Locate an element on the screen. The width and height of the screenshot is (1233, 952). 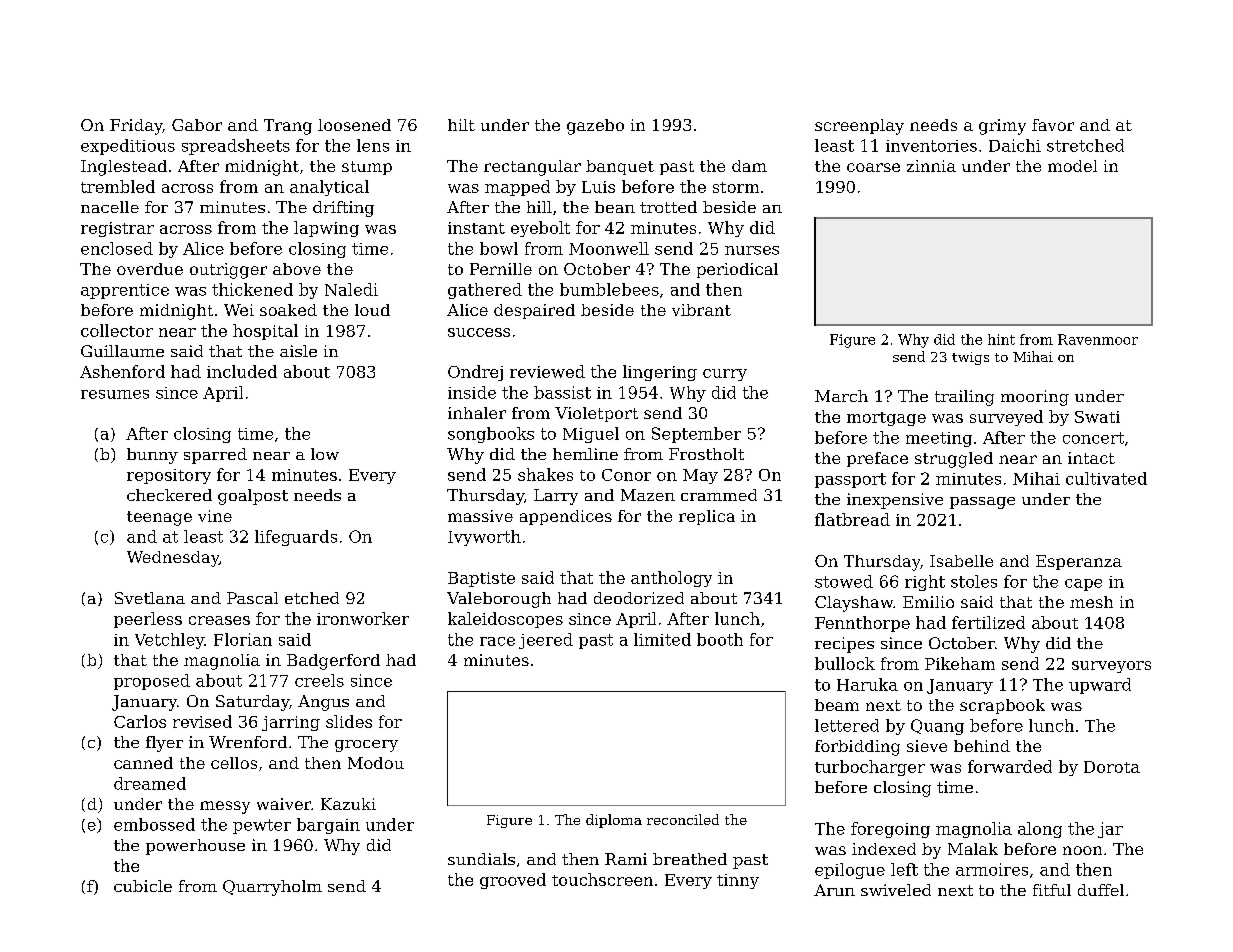
surveyors is located at coordinates (1111, 667).
